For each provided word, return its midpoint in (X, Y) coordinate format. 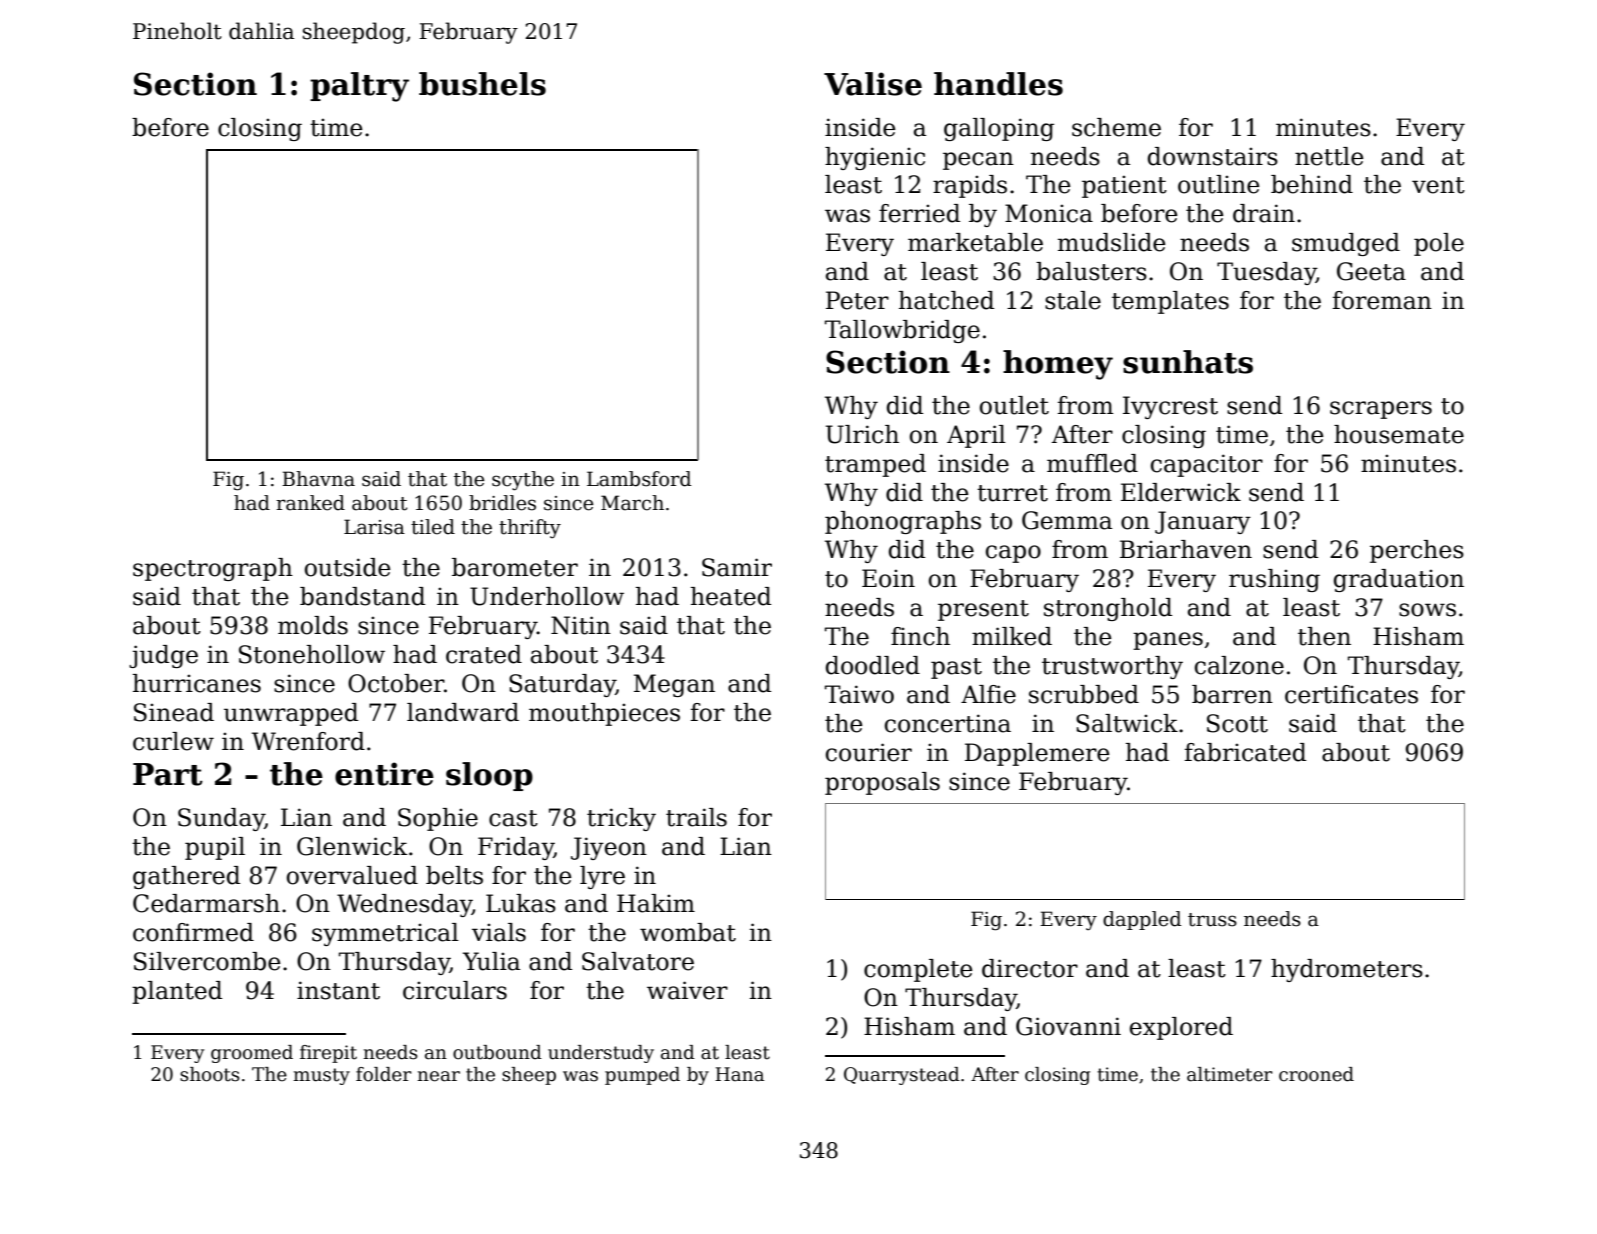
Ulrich (862, 434)
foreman (1382, 300)
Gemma (1067, 520)
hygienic (875, 158)
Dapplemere (1037, 754)
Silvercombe (207, 961)
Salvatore (638, 961)
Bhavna (318, 479)
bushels (482, 84)
